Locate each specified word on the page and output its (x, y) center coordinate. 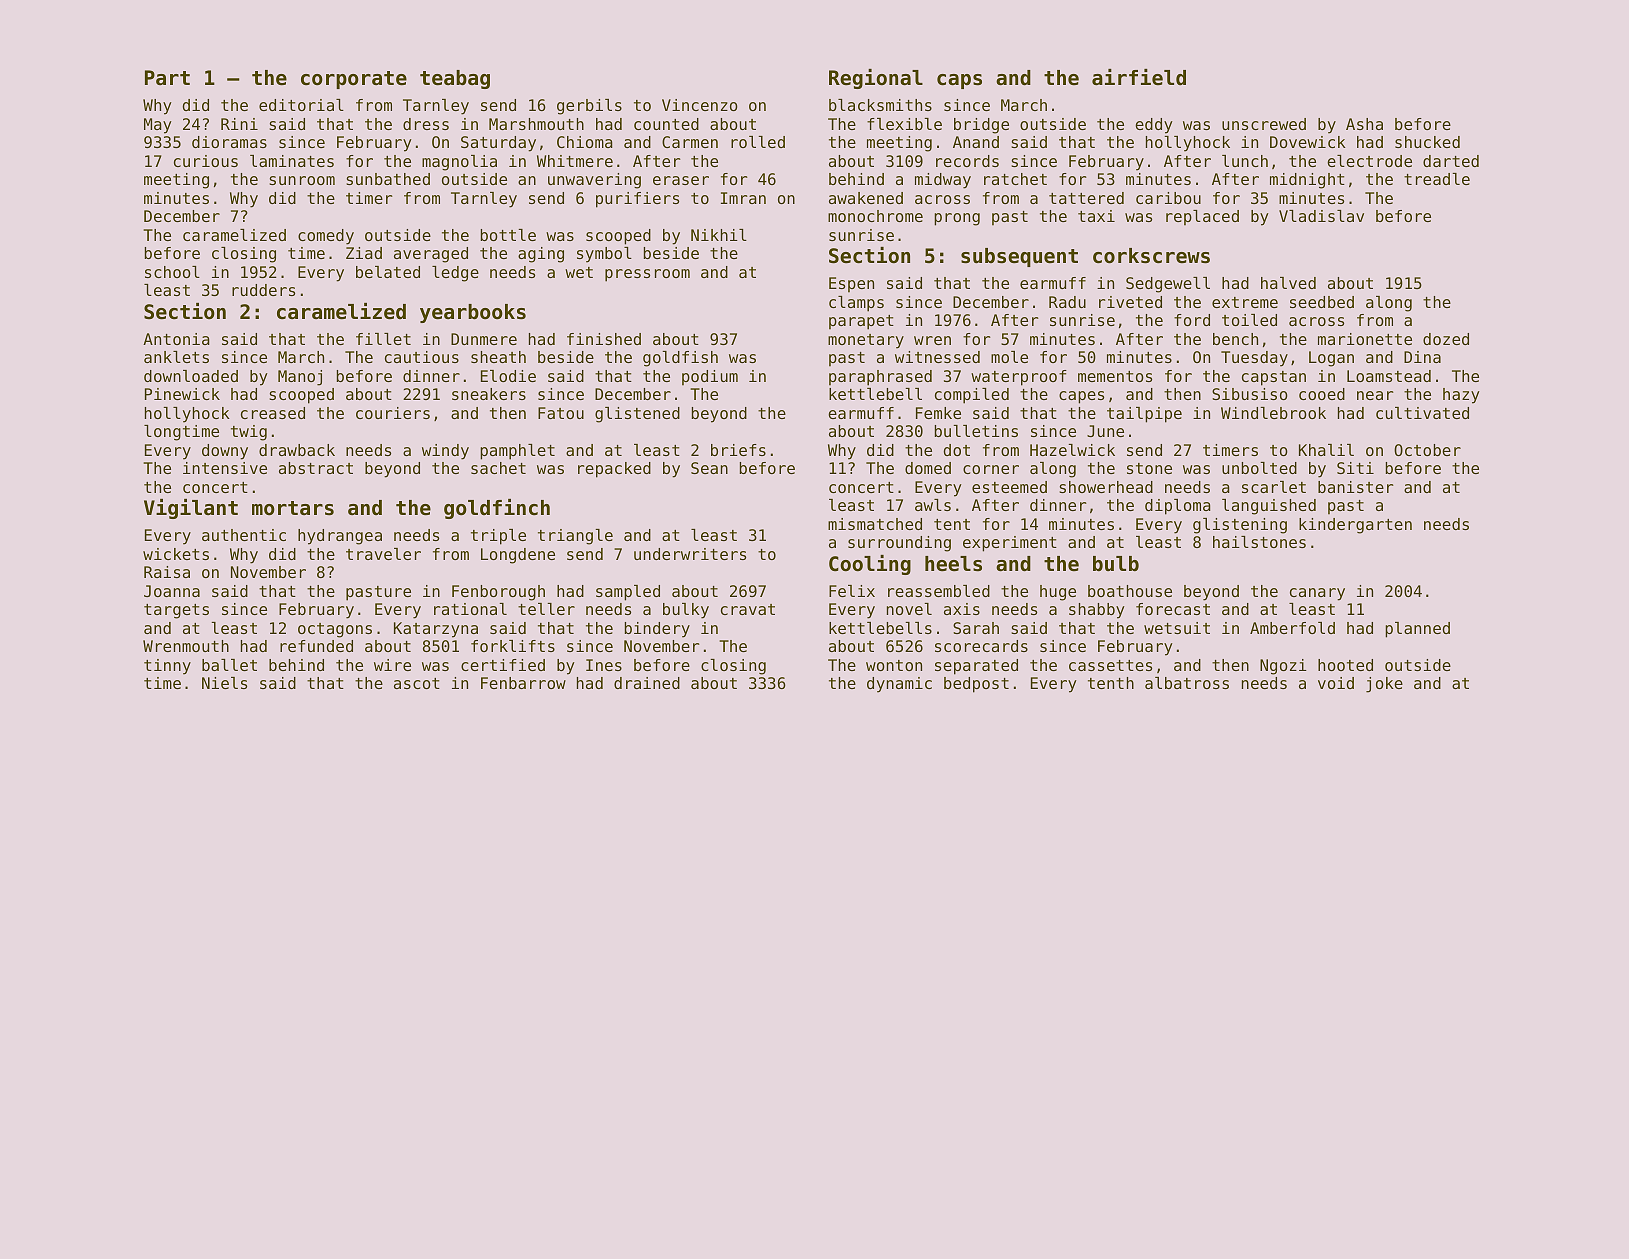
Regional (876, 79)
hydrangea (340, 537)
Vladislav (1321, 216)
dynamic (899, 685)
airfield (1139, 77)
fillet (383, 339)
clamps (856, 304)
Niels (224, 683)
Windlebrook (1273, 413)
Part (167, 77)
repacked (614, 470)
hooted (1345, 665)
